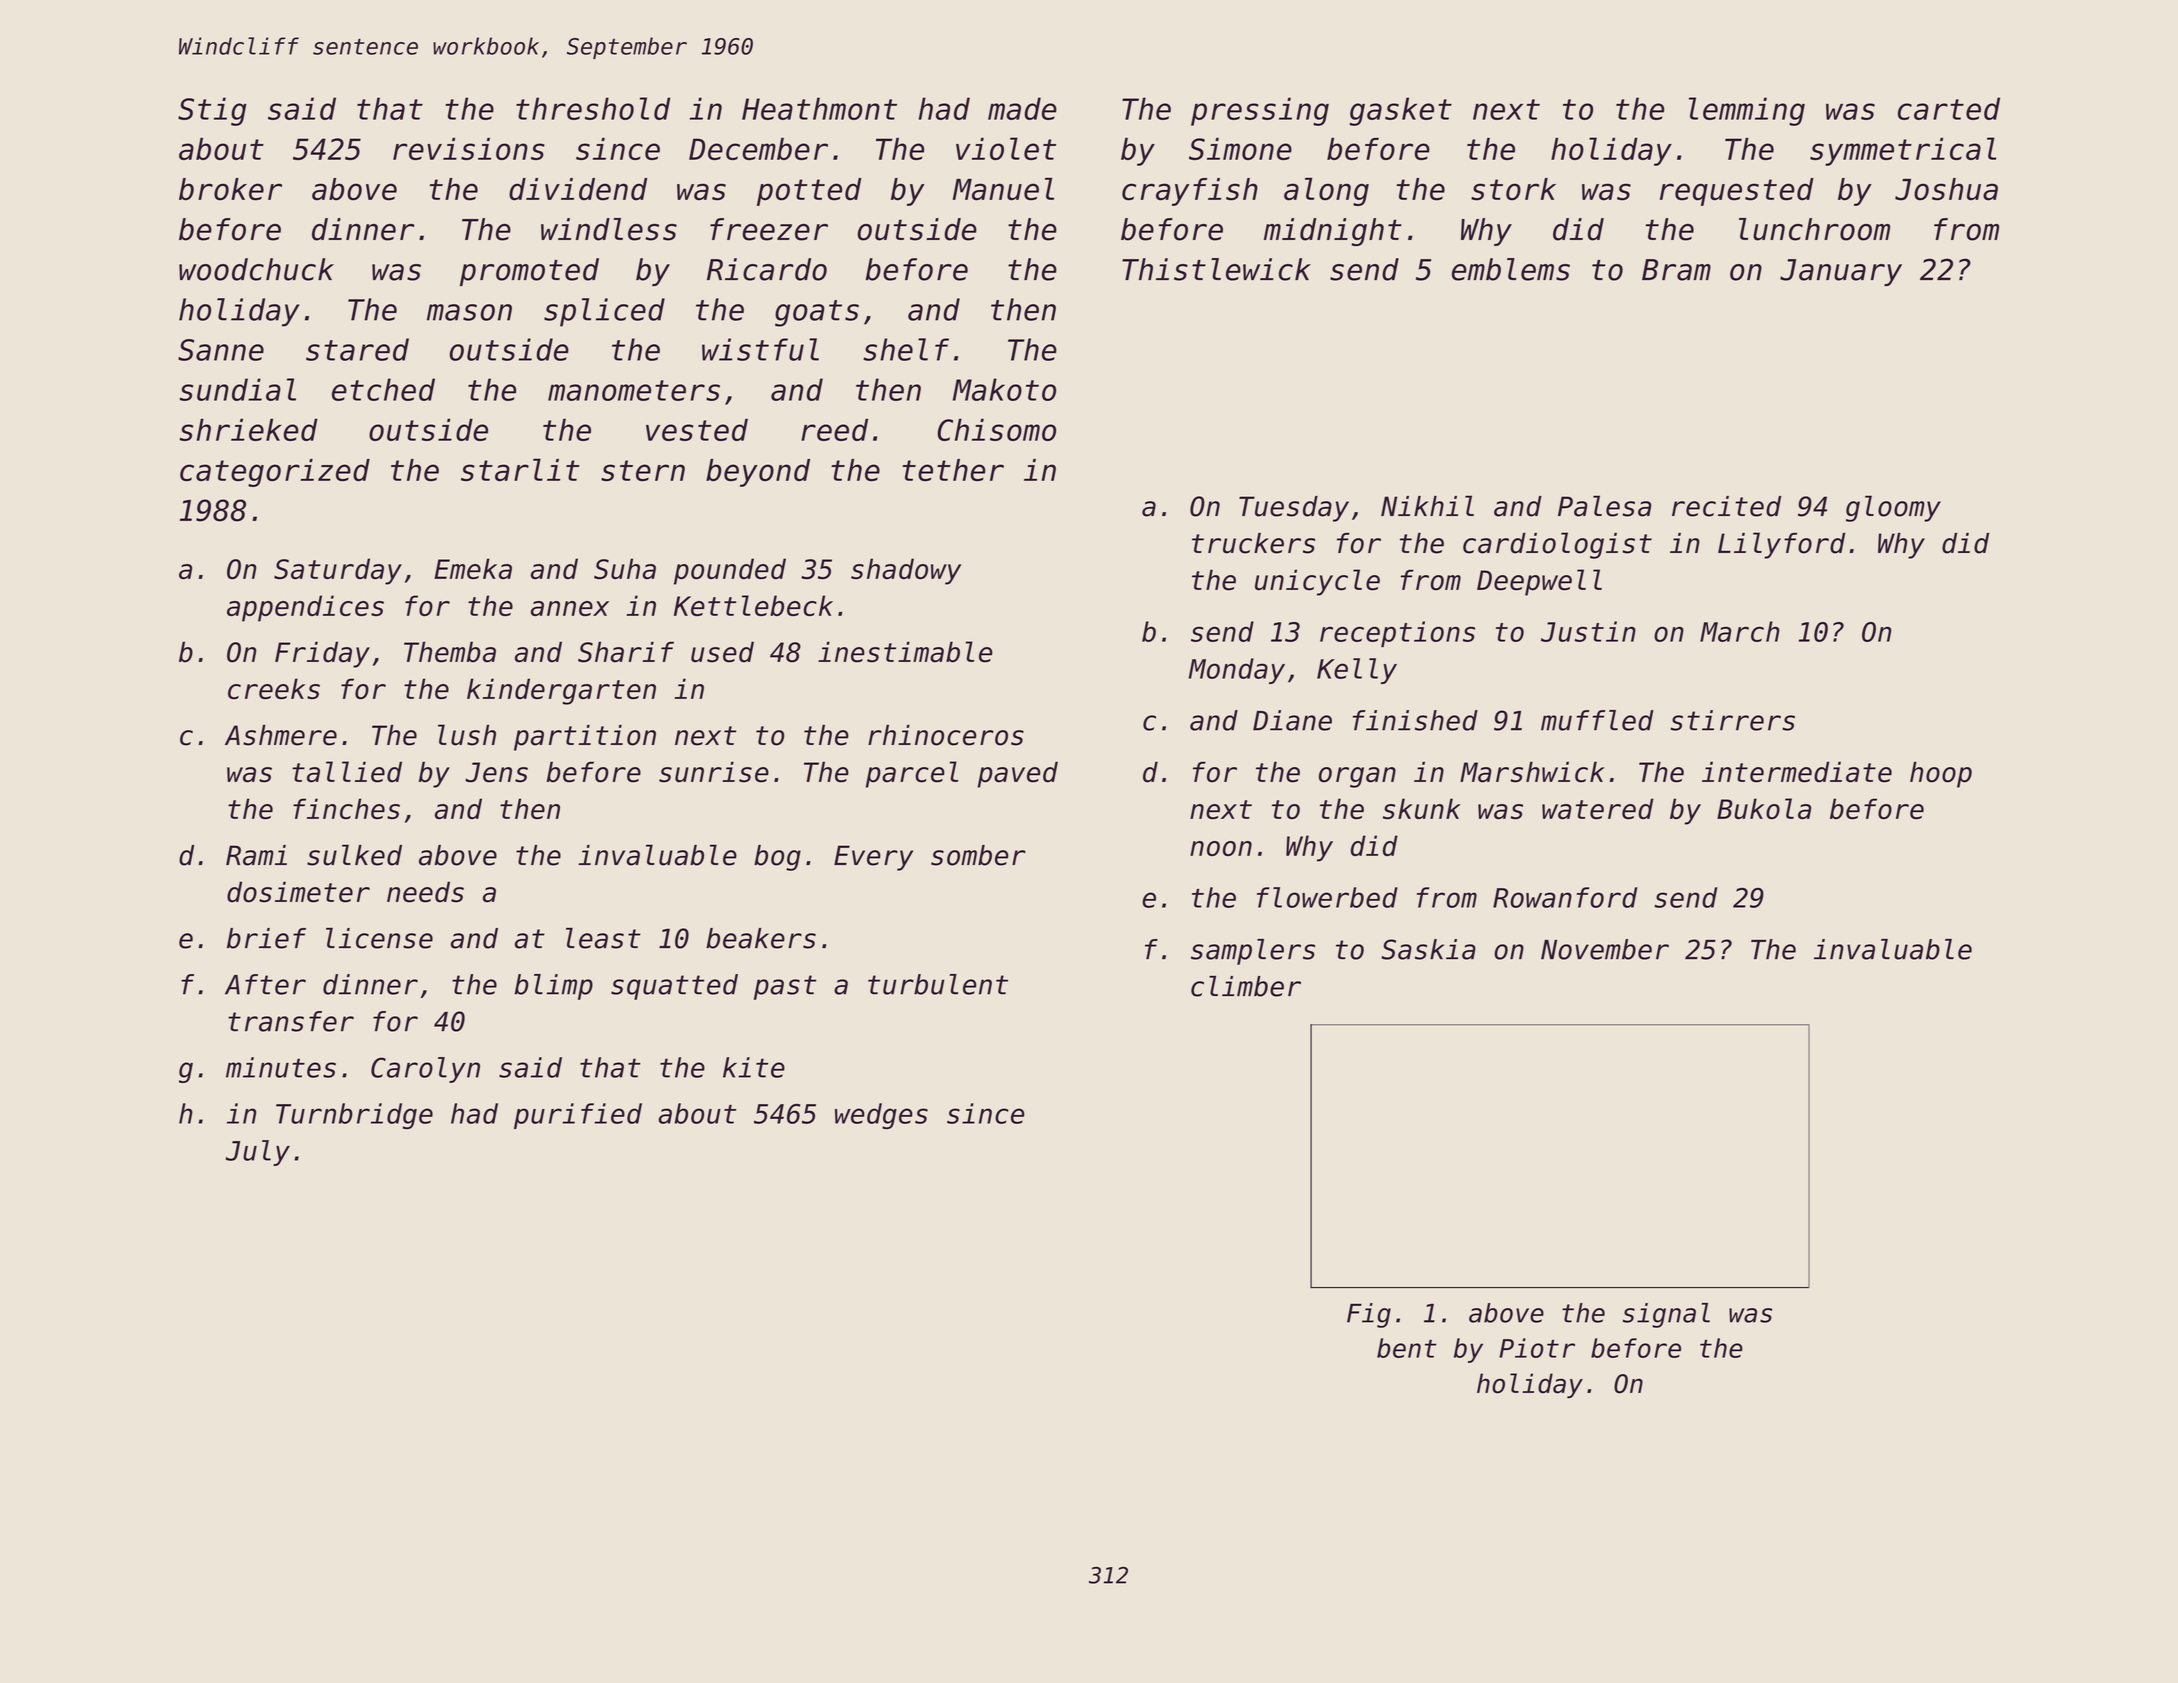 The image size is (2178, 1683). What do you see at coordinates (881, 1116) in the screenshot?
I see `wedges` at bounding box center [881, 1116].
